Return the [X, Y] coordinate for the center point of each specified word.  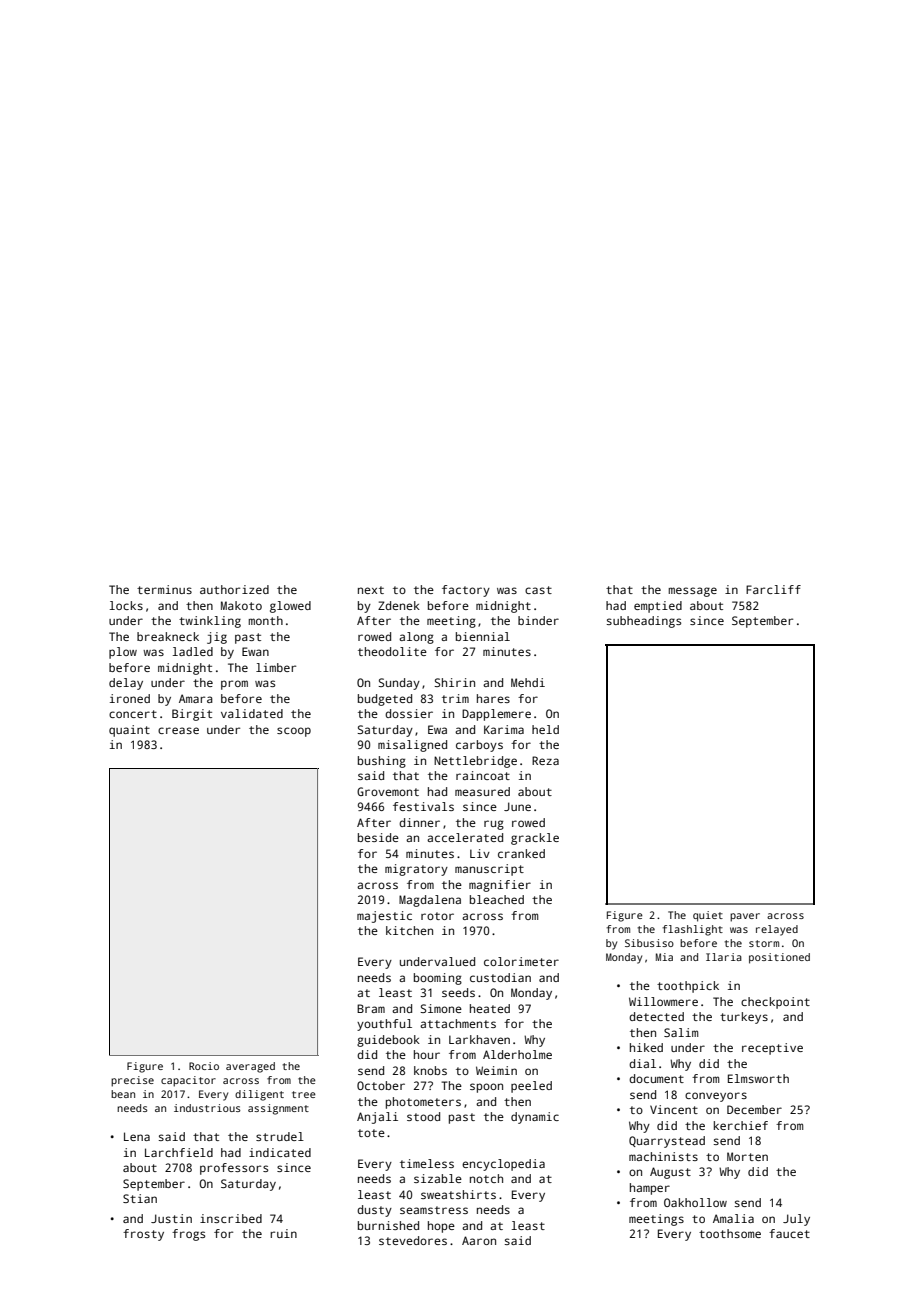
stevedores [413, 1240]
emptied [658, 607]
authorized [234, 589]
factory [466, 591]
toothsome [730, 1233]
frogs [188, 1235]
